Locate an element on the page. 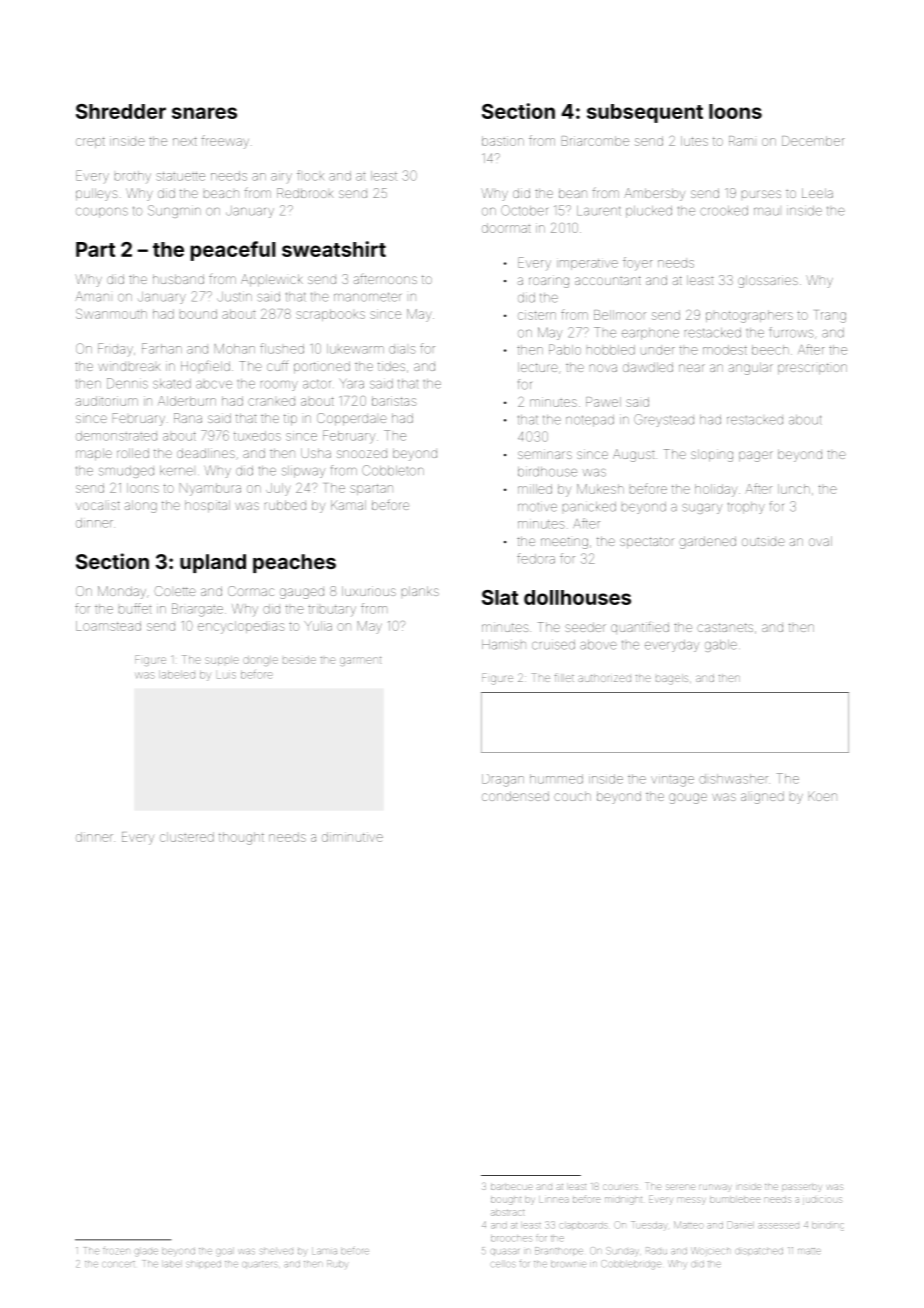 The image size is (924, 1308). thought is located at coordinates (241, 838).
